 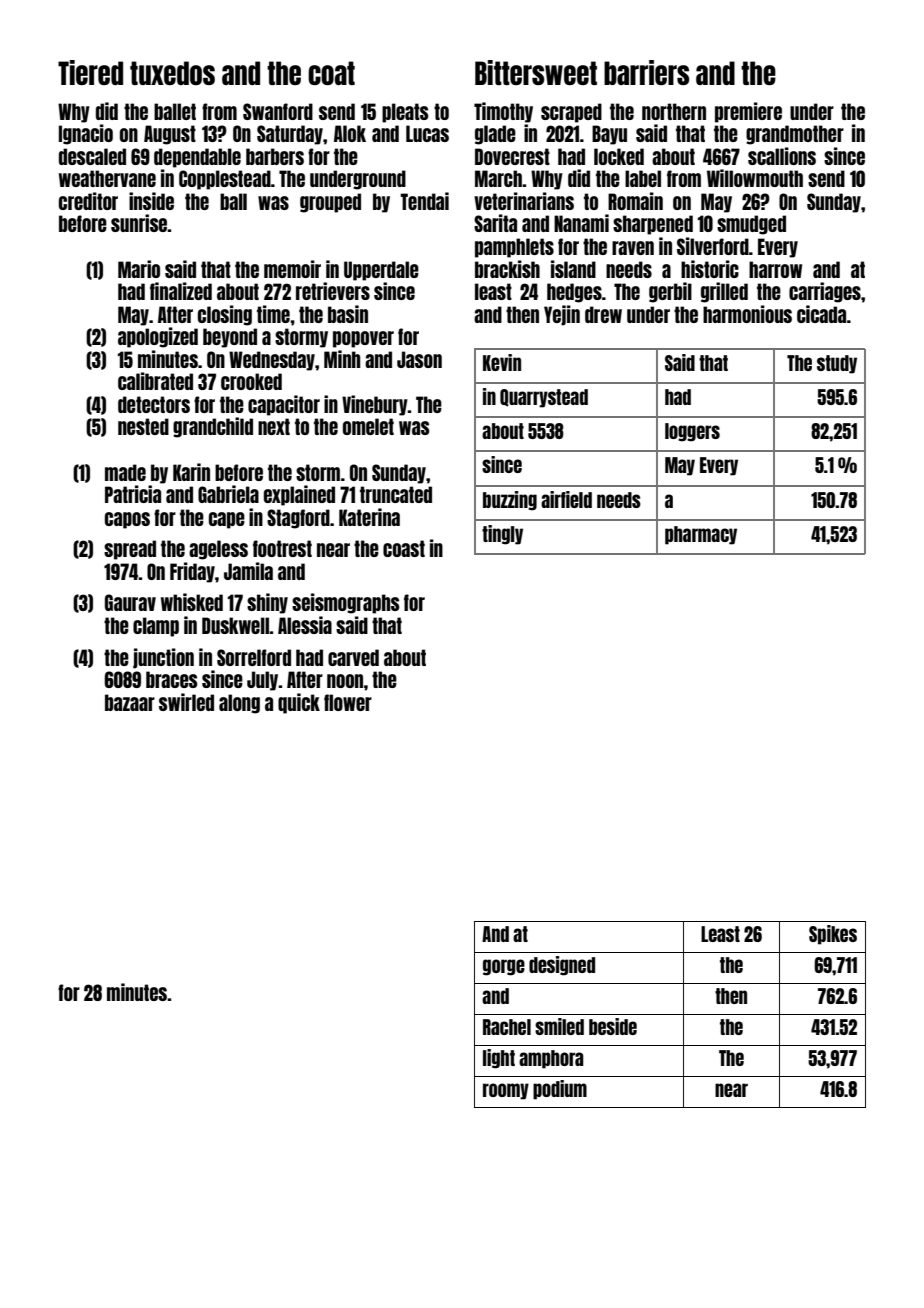 What do you see at coordinates (130, 702) in the page?
I see `bazaar` at bounding box center [130, 702].
